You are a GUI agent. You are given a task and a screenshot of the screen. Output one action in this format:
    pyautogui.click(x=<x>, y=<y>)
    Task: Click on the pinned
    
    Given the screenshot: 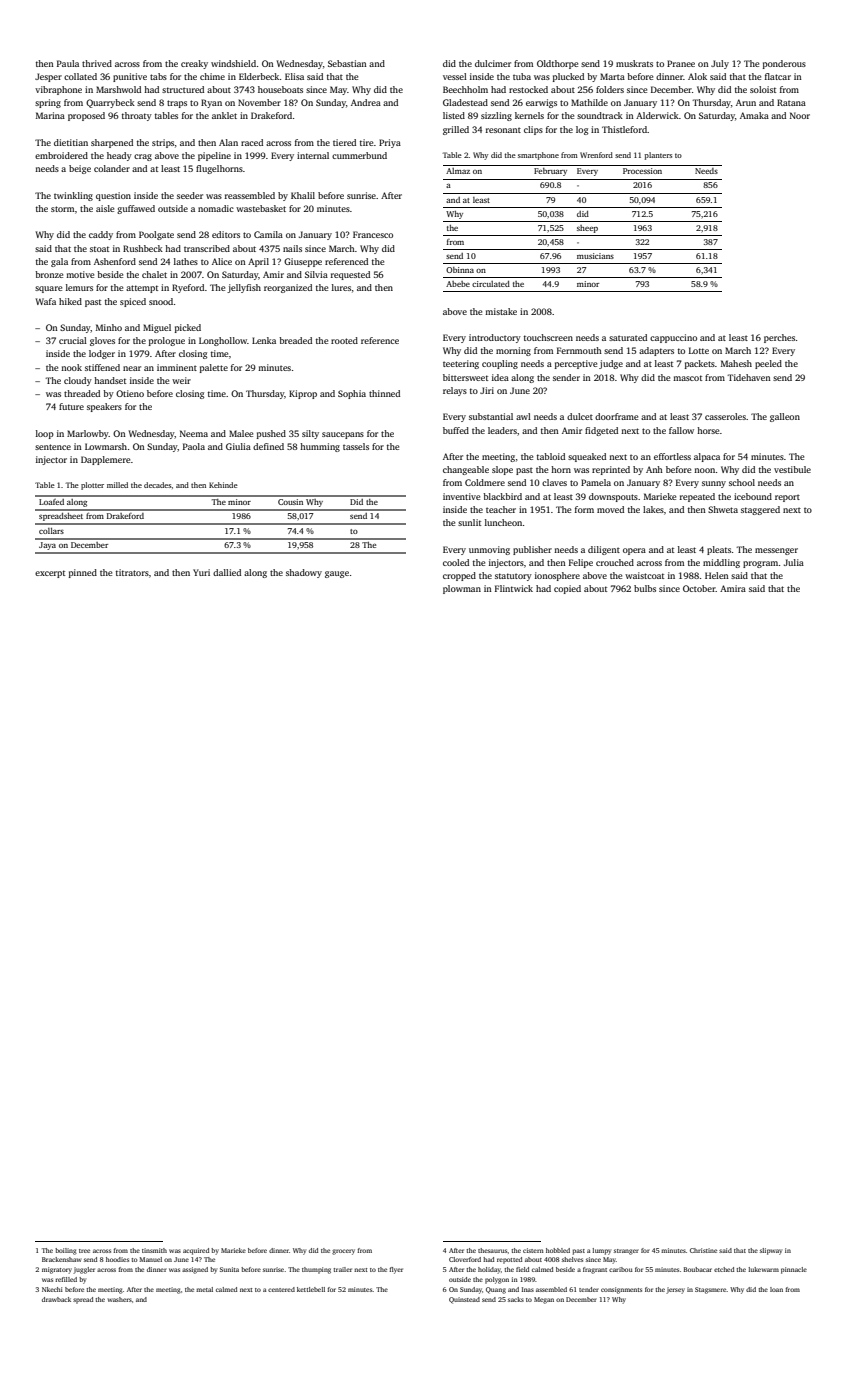 What is the action you would take?
    pyautogui.click(x=83, y=573)
